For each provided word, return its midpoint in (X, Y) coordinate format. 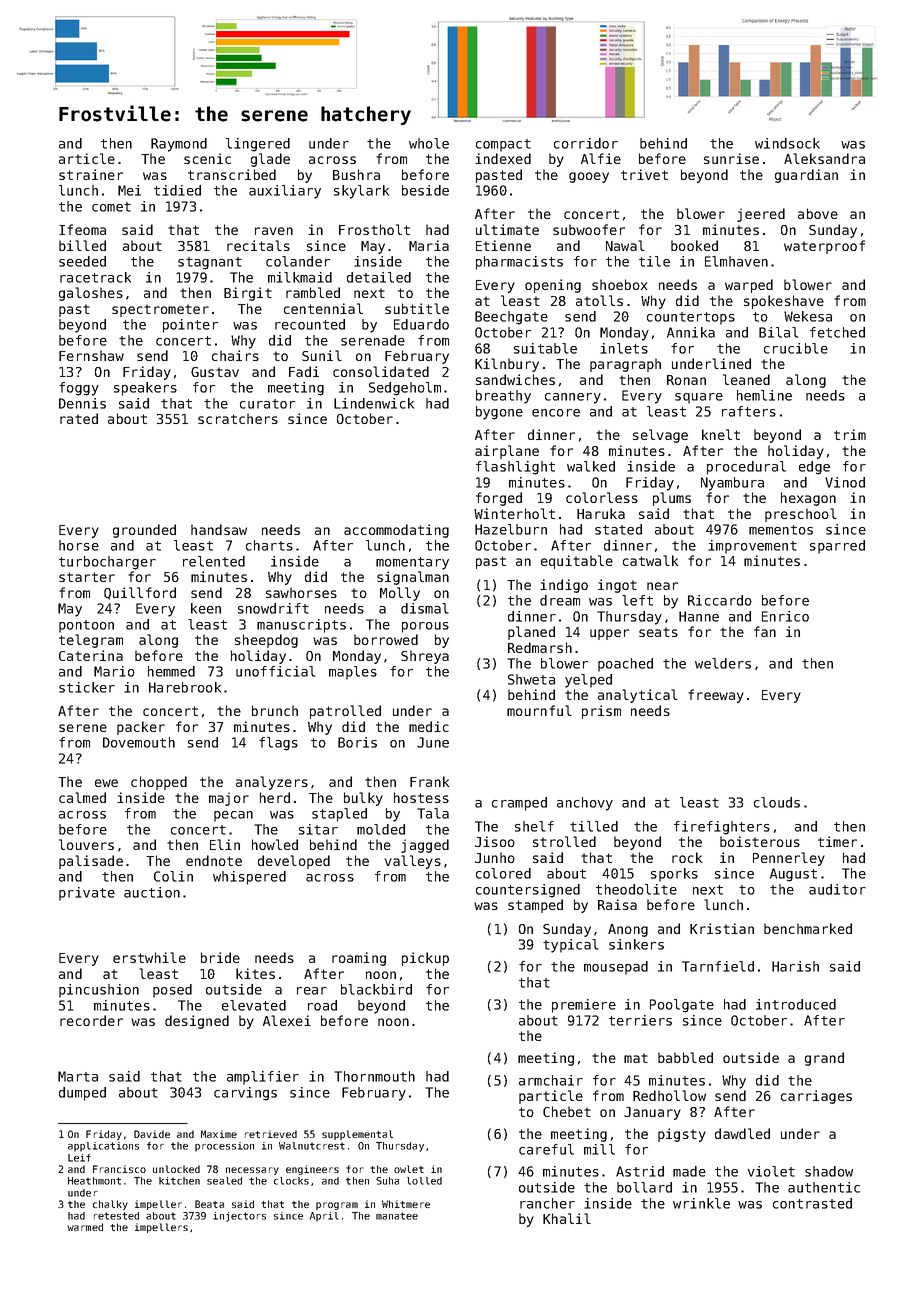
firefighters (722, 828)
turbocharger (107, 563)
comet (111, 207)
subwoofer (589, 229)
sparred (837, 547)
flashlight (515, 468)
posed (172, 991)
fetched (837, 332)
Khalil (567, 1218)
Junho (495, 857)
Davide (152, 1134)
